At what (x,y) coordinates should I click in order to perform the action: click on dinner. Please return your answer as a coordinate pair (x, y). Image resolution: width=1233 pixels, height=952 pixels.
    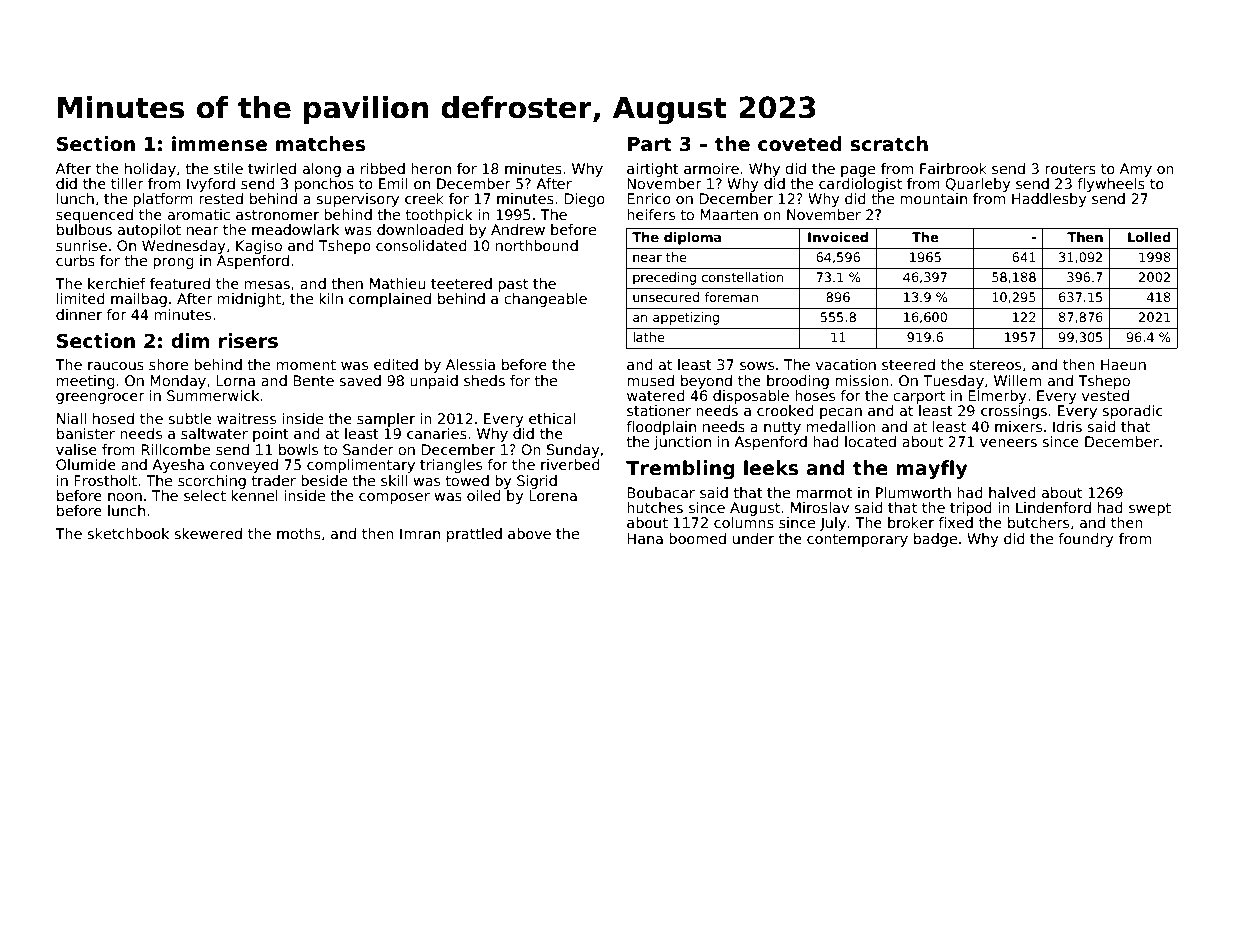
    Looking at the image, I should click on (79, 314).
